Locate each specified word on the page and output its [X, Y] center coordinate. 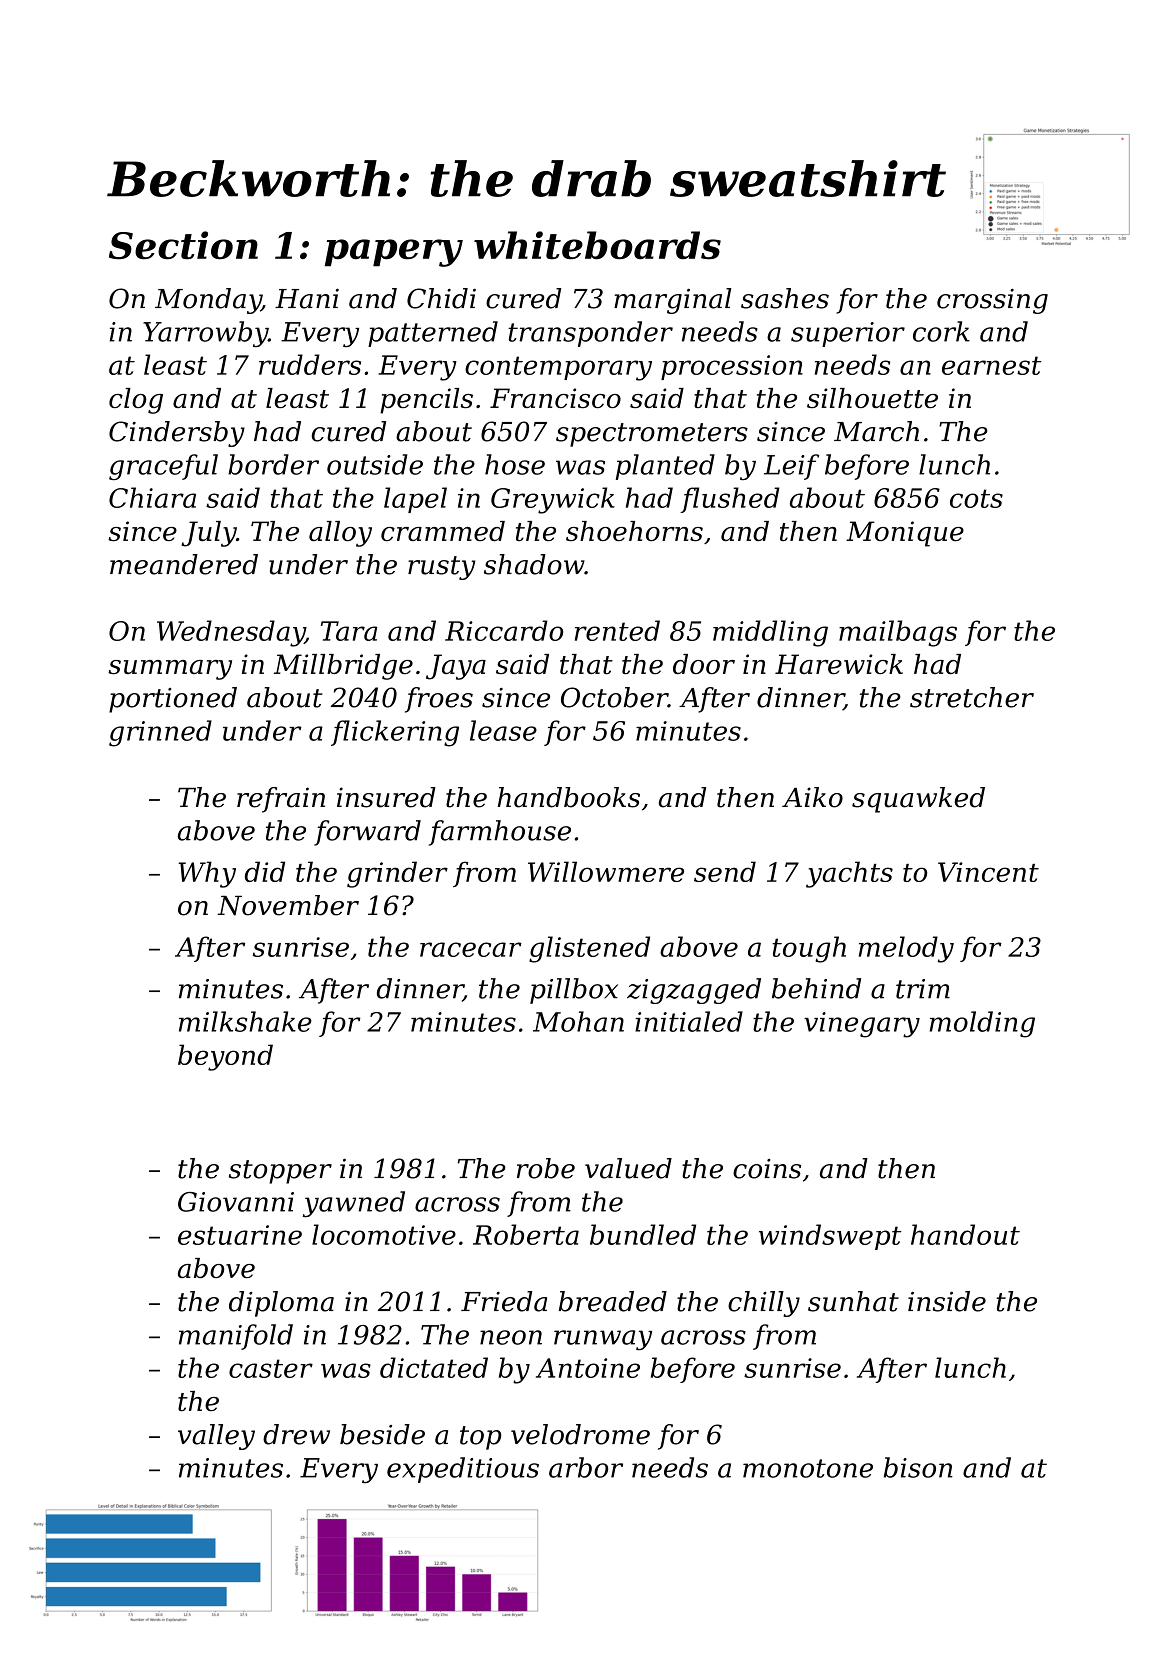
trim [923, 989]
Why [207, 874]
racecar [471, 949]
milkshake [245, 1021]
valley [216, 1437]
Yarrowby [205, 334]
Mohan [578, 1021]
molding [982, 1024]
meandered [184, 564]
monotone [808, 1468]
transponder [590, 334]
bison [918, 1467]
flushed [730, 500]
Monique [905, 534]
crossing [992, 301]
